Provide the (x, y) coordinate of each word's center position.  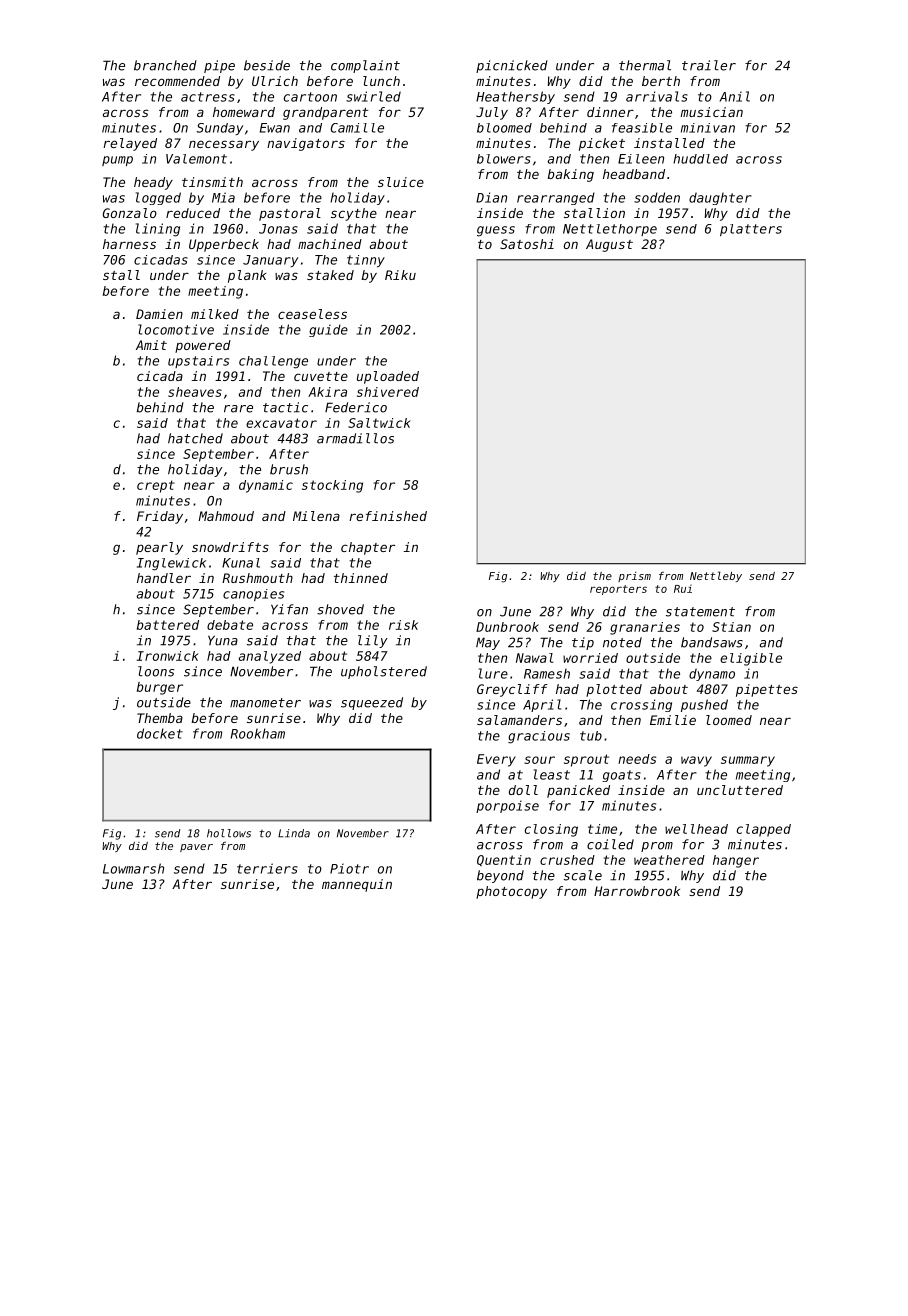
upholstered (384, 672)
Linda (294, 833)
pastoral (290, 214)
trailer (709, 65)
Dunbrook (507, 627)
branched (165, 65)
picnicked (512, 66)
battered (168, 625)
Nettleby (716, 576)
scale (583, 875)
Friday (160, 517)
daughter (720, 198)
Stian (731, 627)
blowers (504, 159)
